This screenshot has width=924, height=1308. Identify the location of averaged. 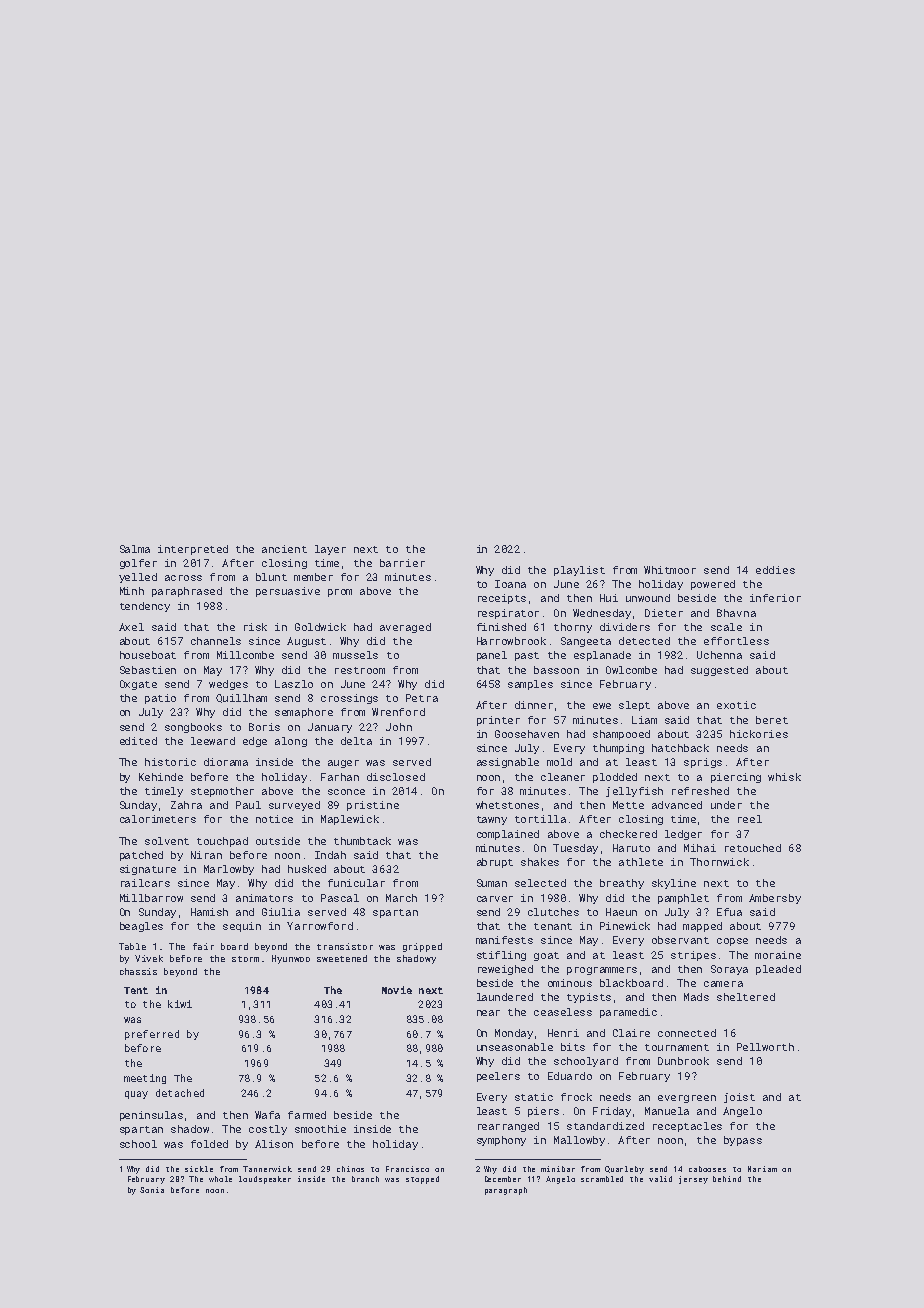
(405, 628).
